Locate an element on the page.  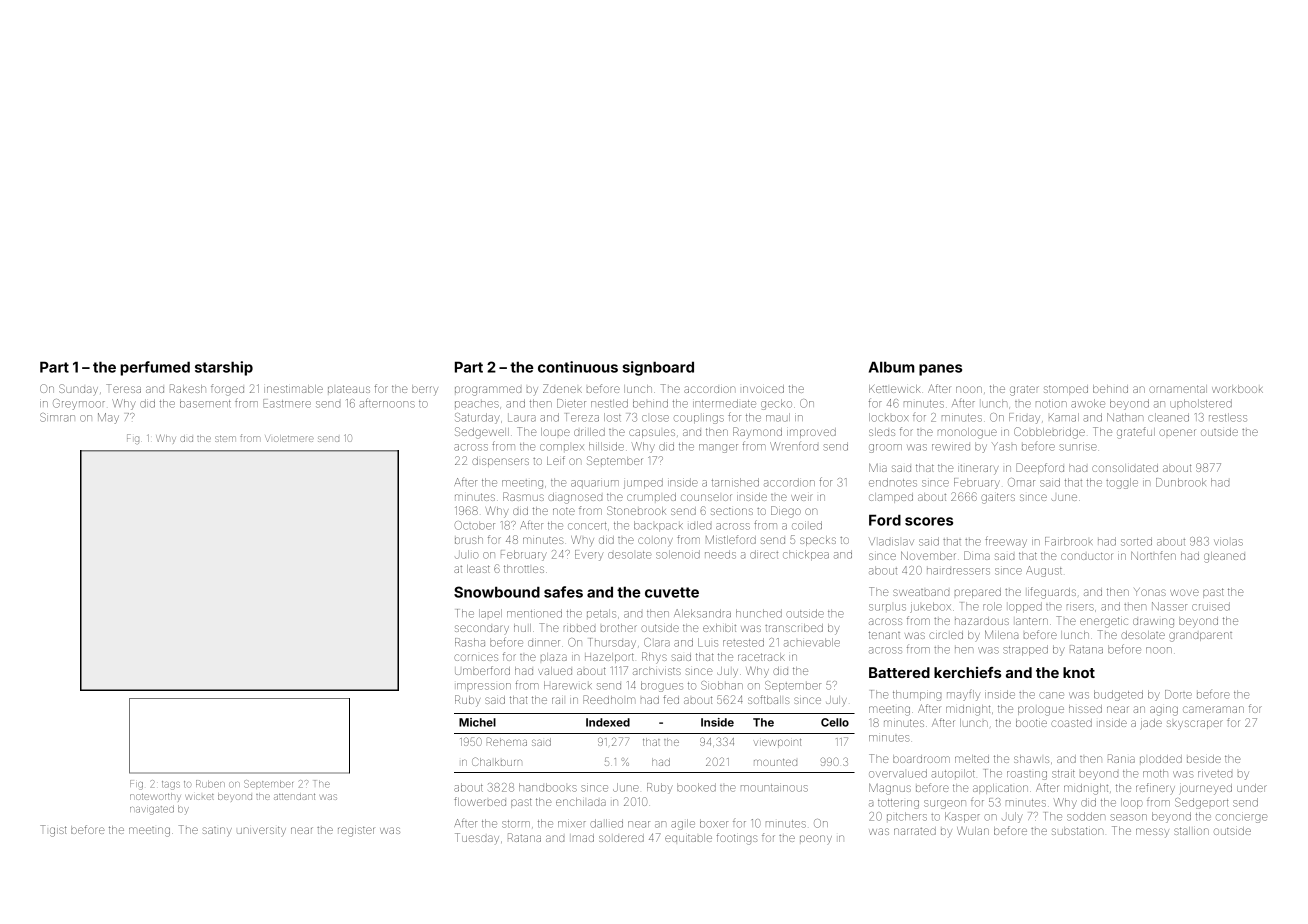
Tigist is located at coordinates (53, 831).
